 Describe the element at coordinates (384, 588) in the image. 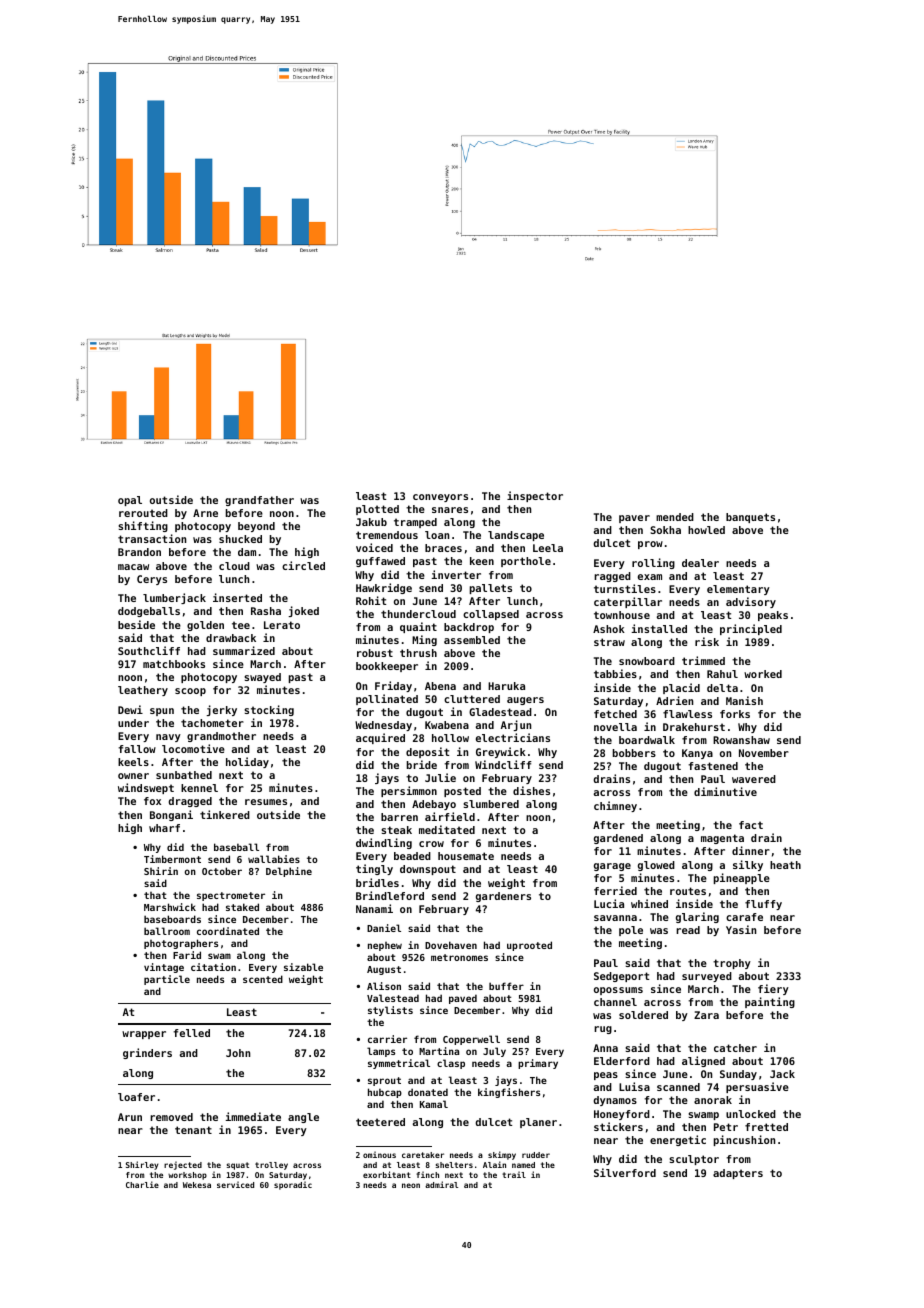

I see `Hawkridge` at that location.
